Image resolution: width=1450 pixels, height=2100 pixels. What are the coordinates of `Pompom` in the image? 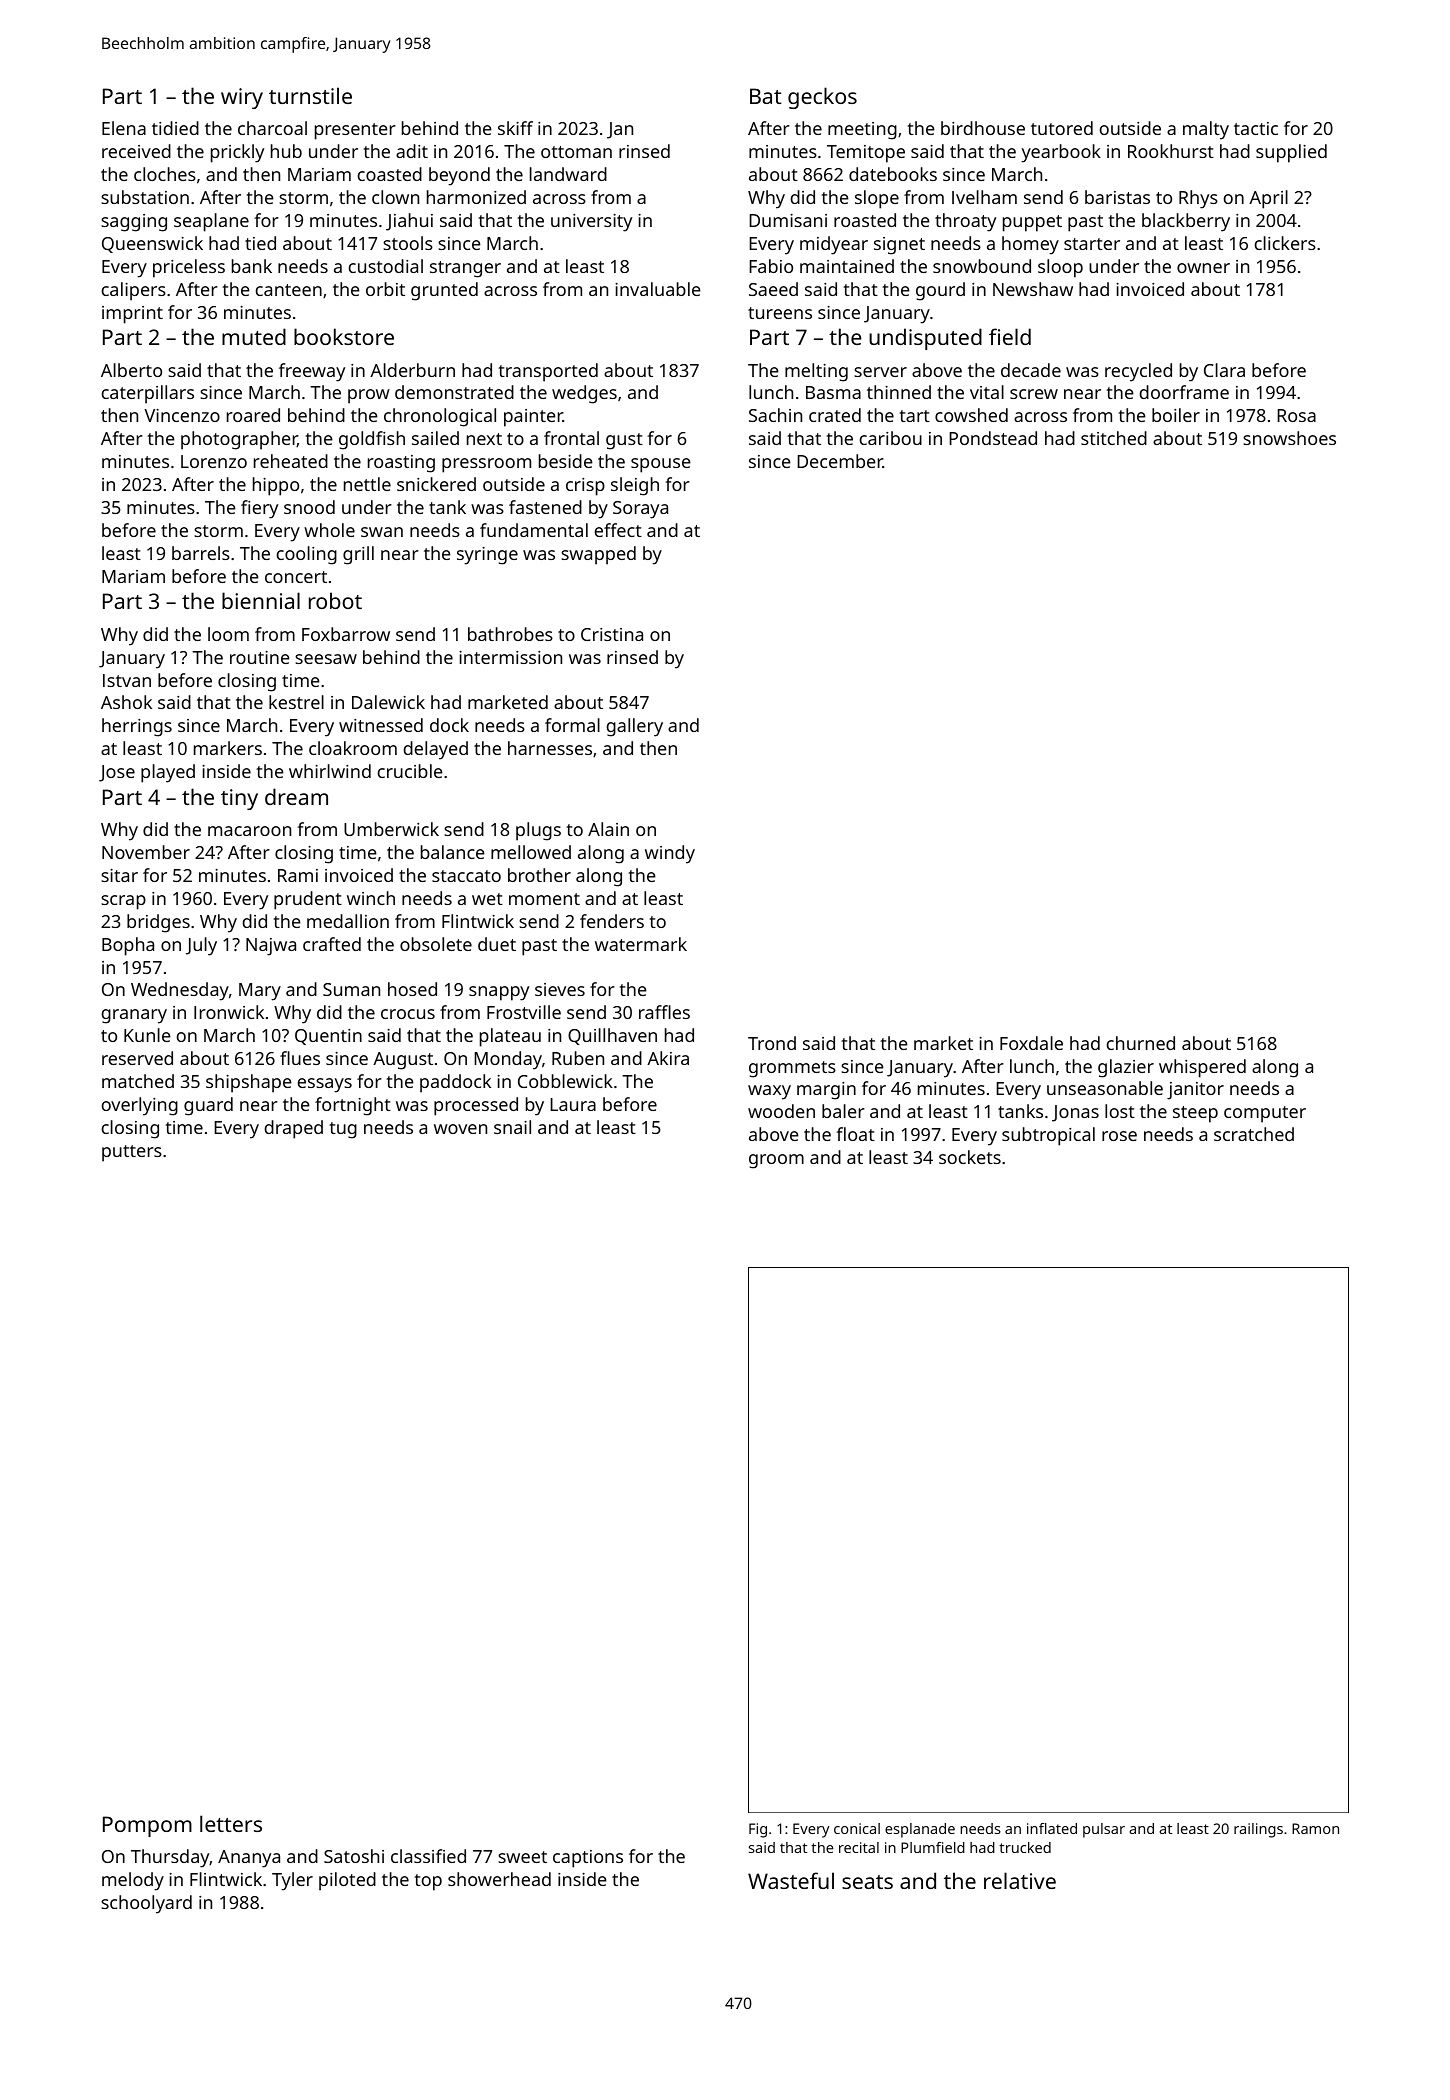 It's located at (147, 1826).
